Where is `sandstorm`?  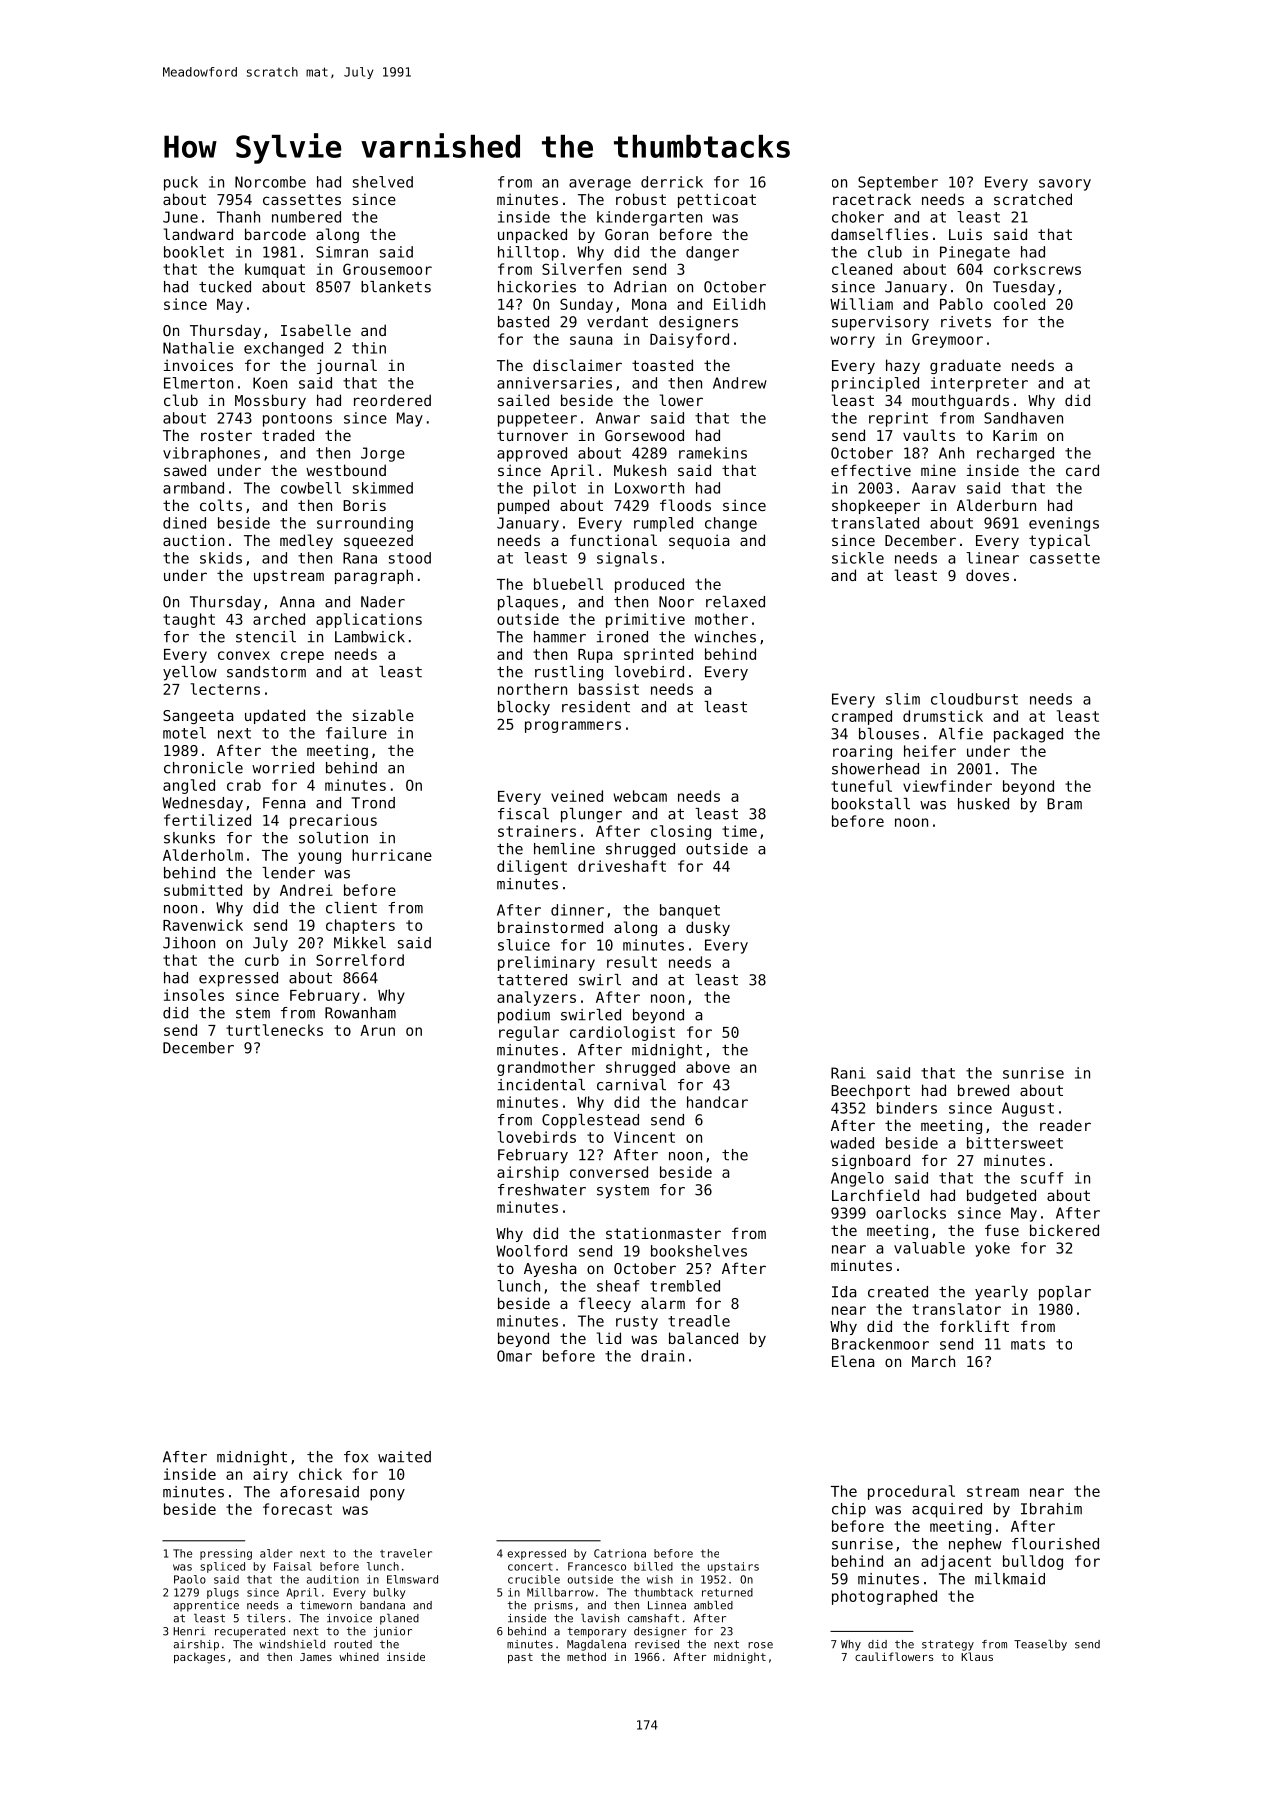
sandstorm is located at coordinates (266, 672).
